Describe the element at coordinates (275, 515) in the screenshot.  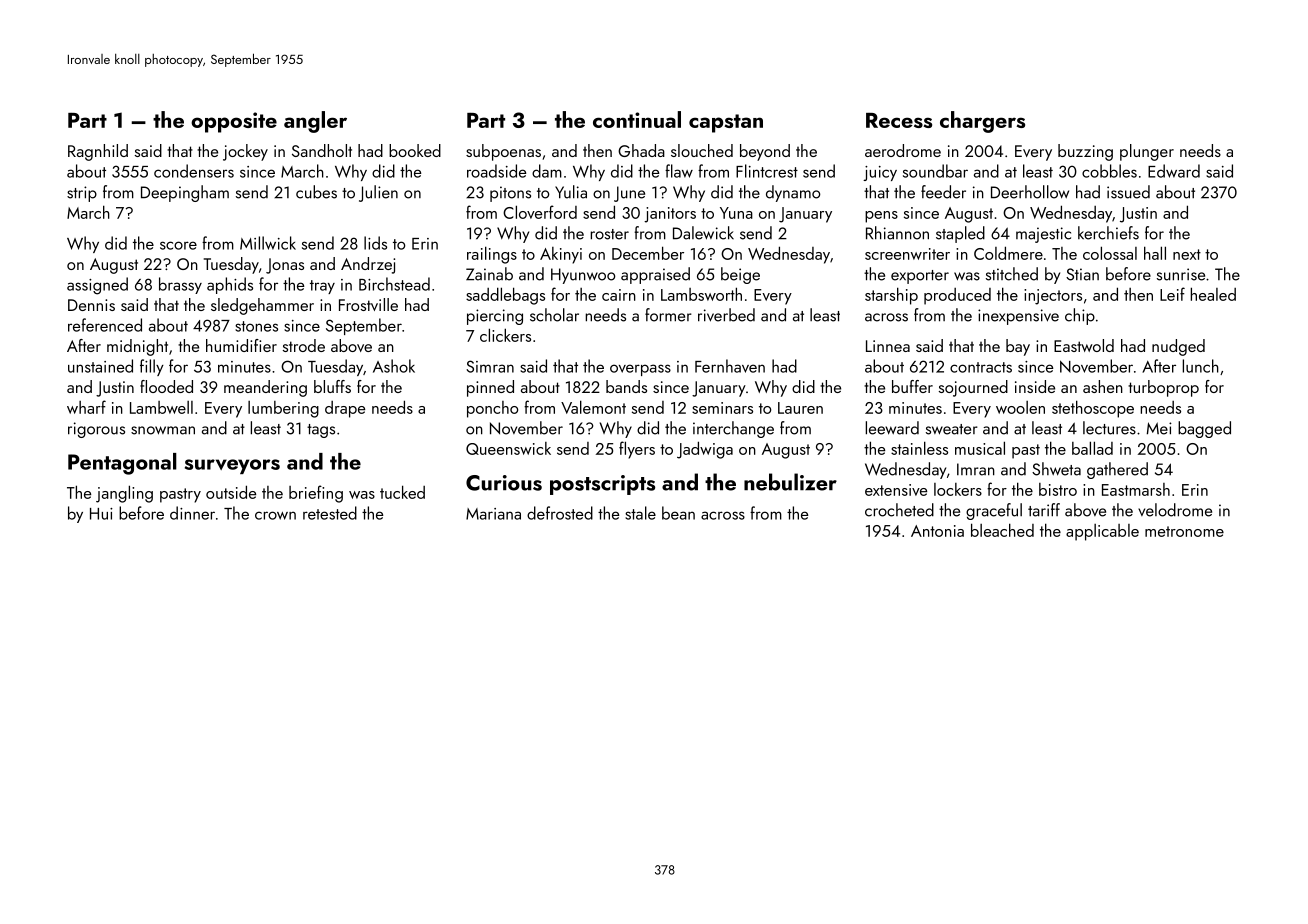
I see `crown` at that location.
